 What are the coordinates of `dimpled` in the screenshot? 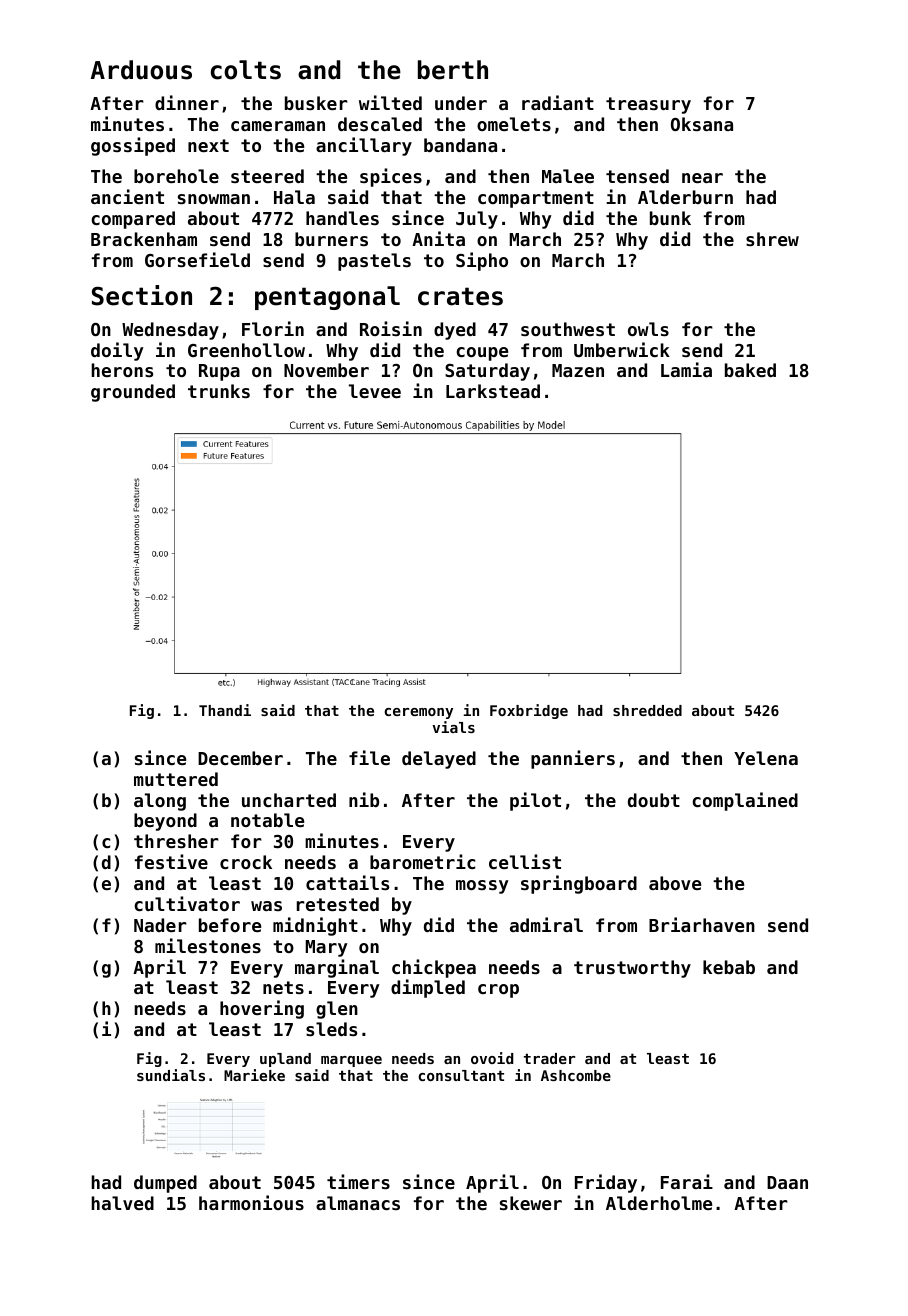 It's located at (428, 988).
